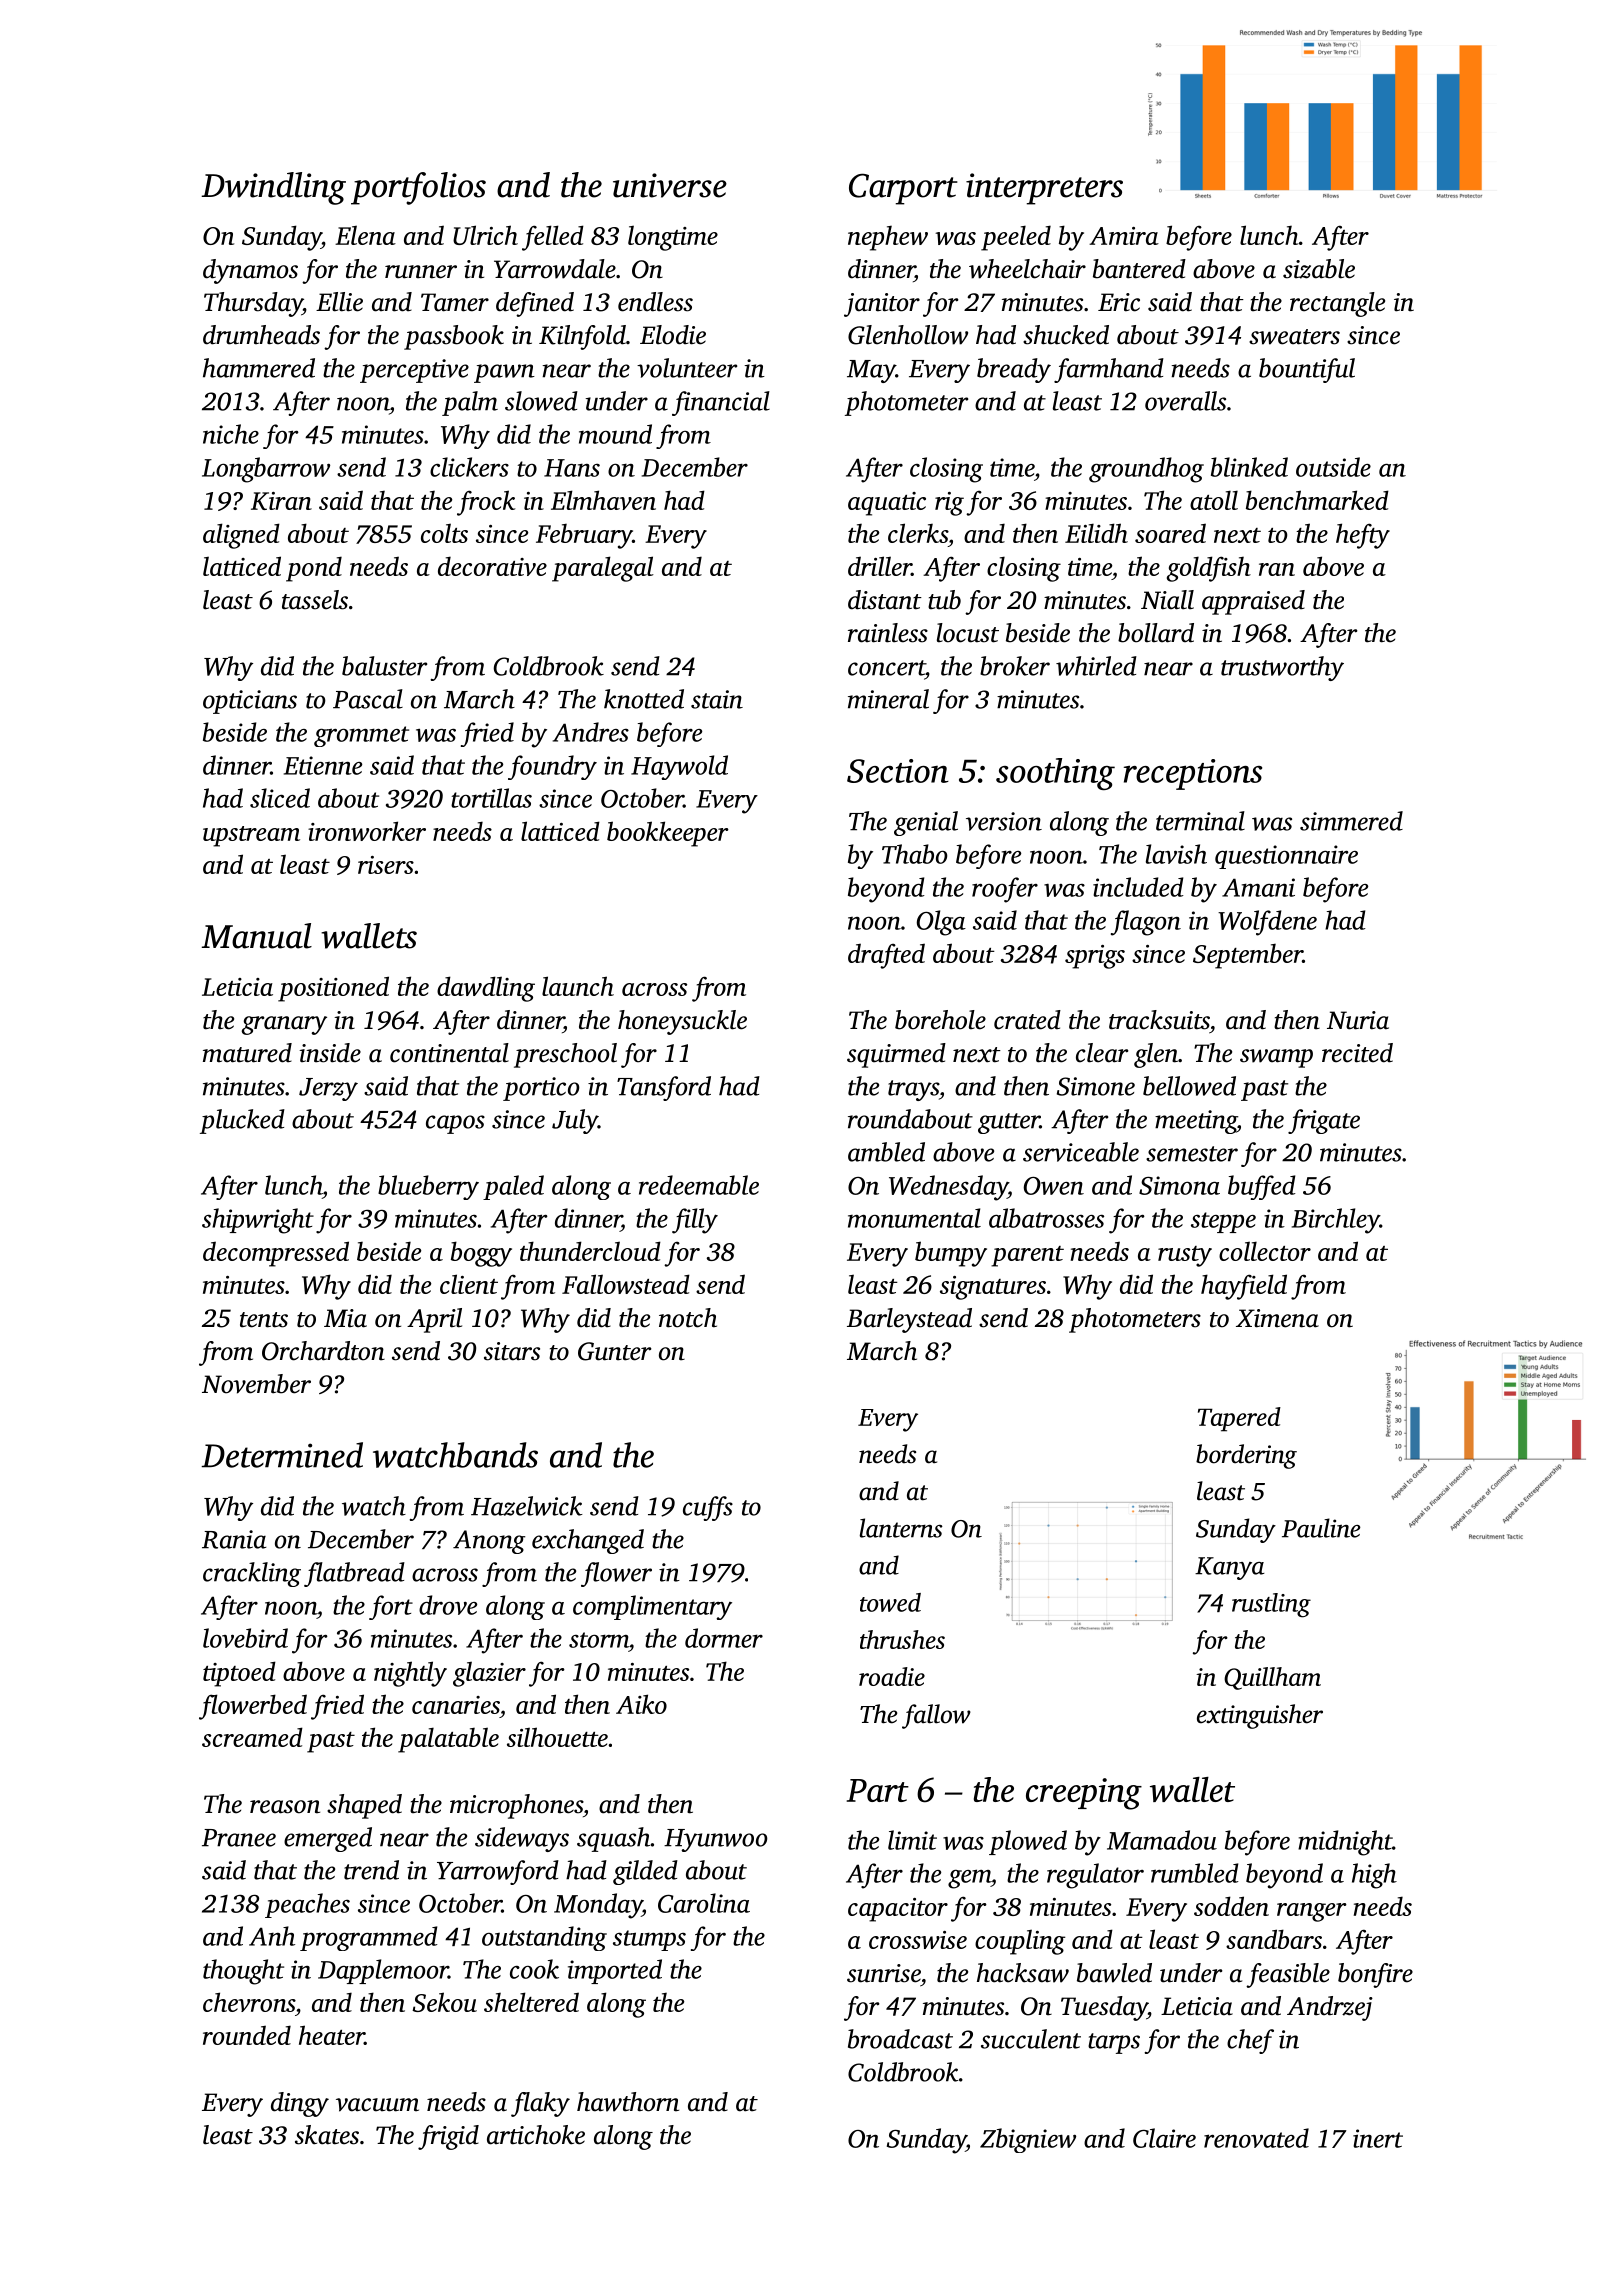  Describe the element at coordinates (486, 989) in the document. I see `dawdling` at that location.
